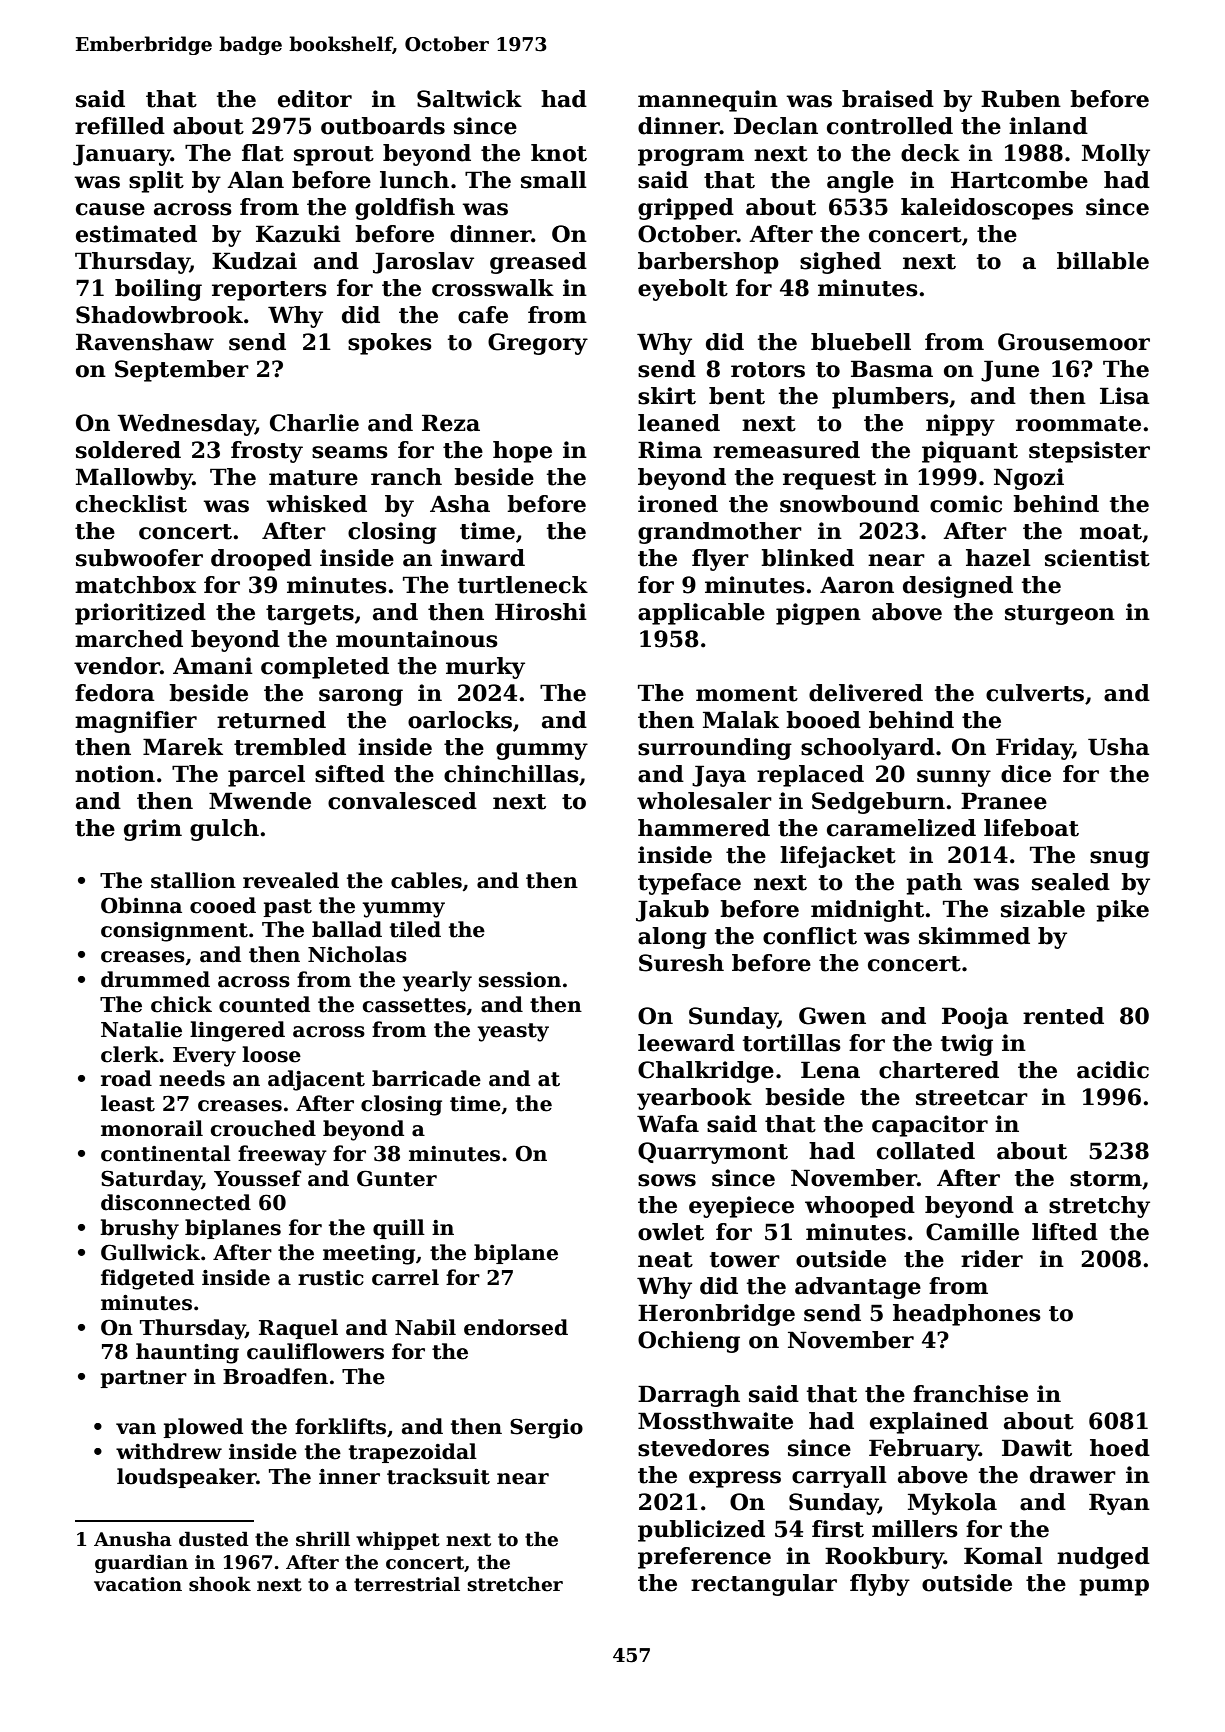 The width and height of the screenshot is (1225, 1732). I want to click on January, so click(122, 155).
